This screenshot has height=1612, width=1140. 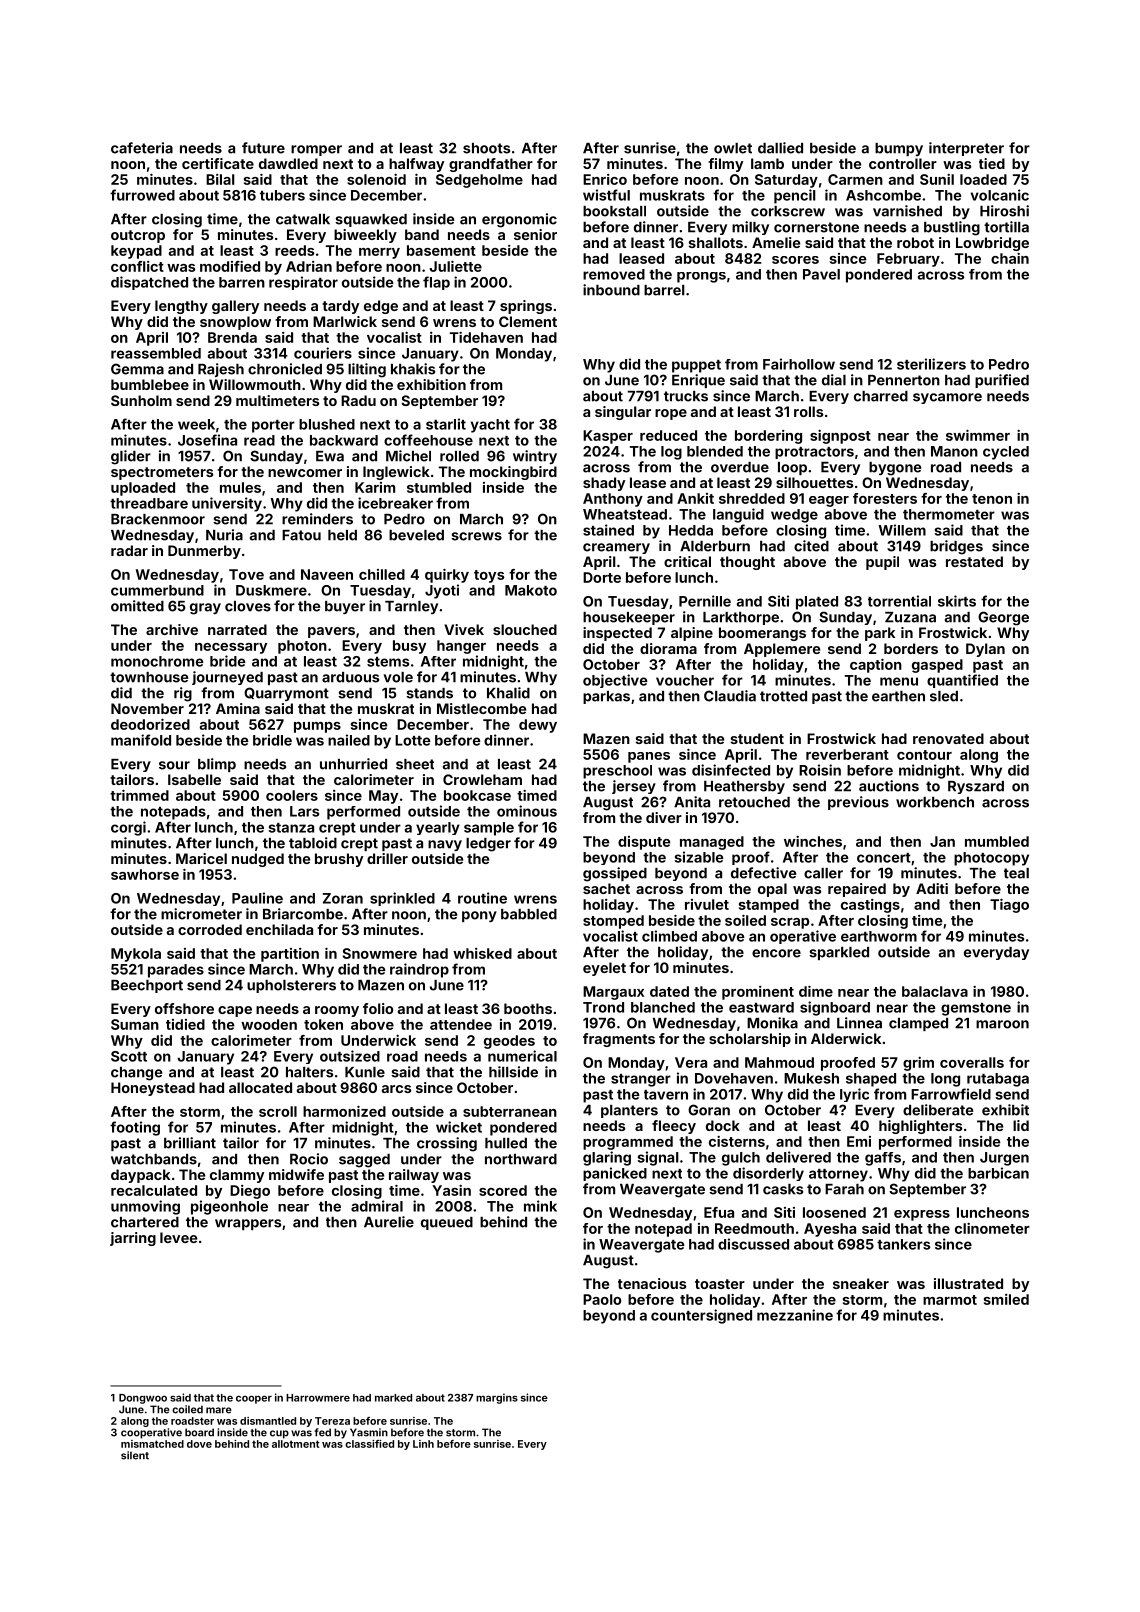 What do you see at coordinates (142, 148) in the screenshot?
I see `cafeteria` at bounding box center [142, 148].
